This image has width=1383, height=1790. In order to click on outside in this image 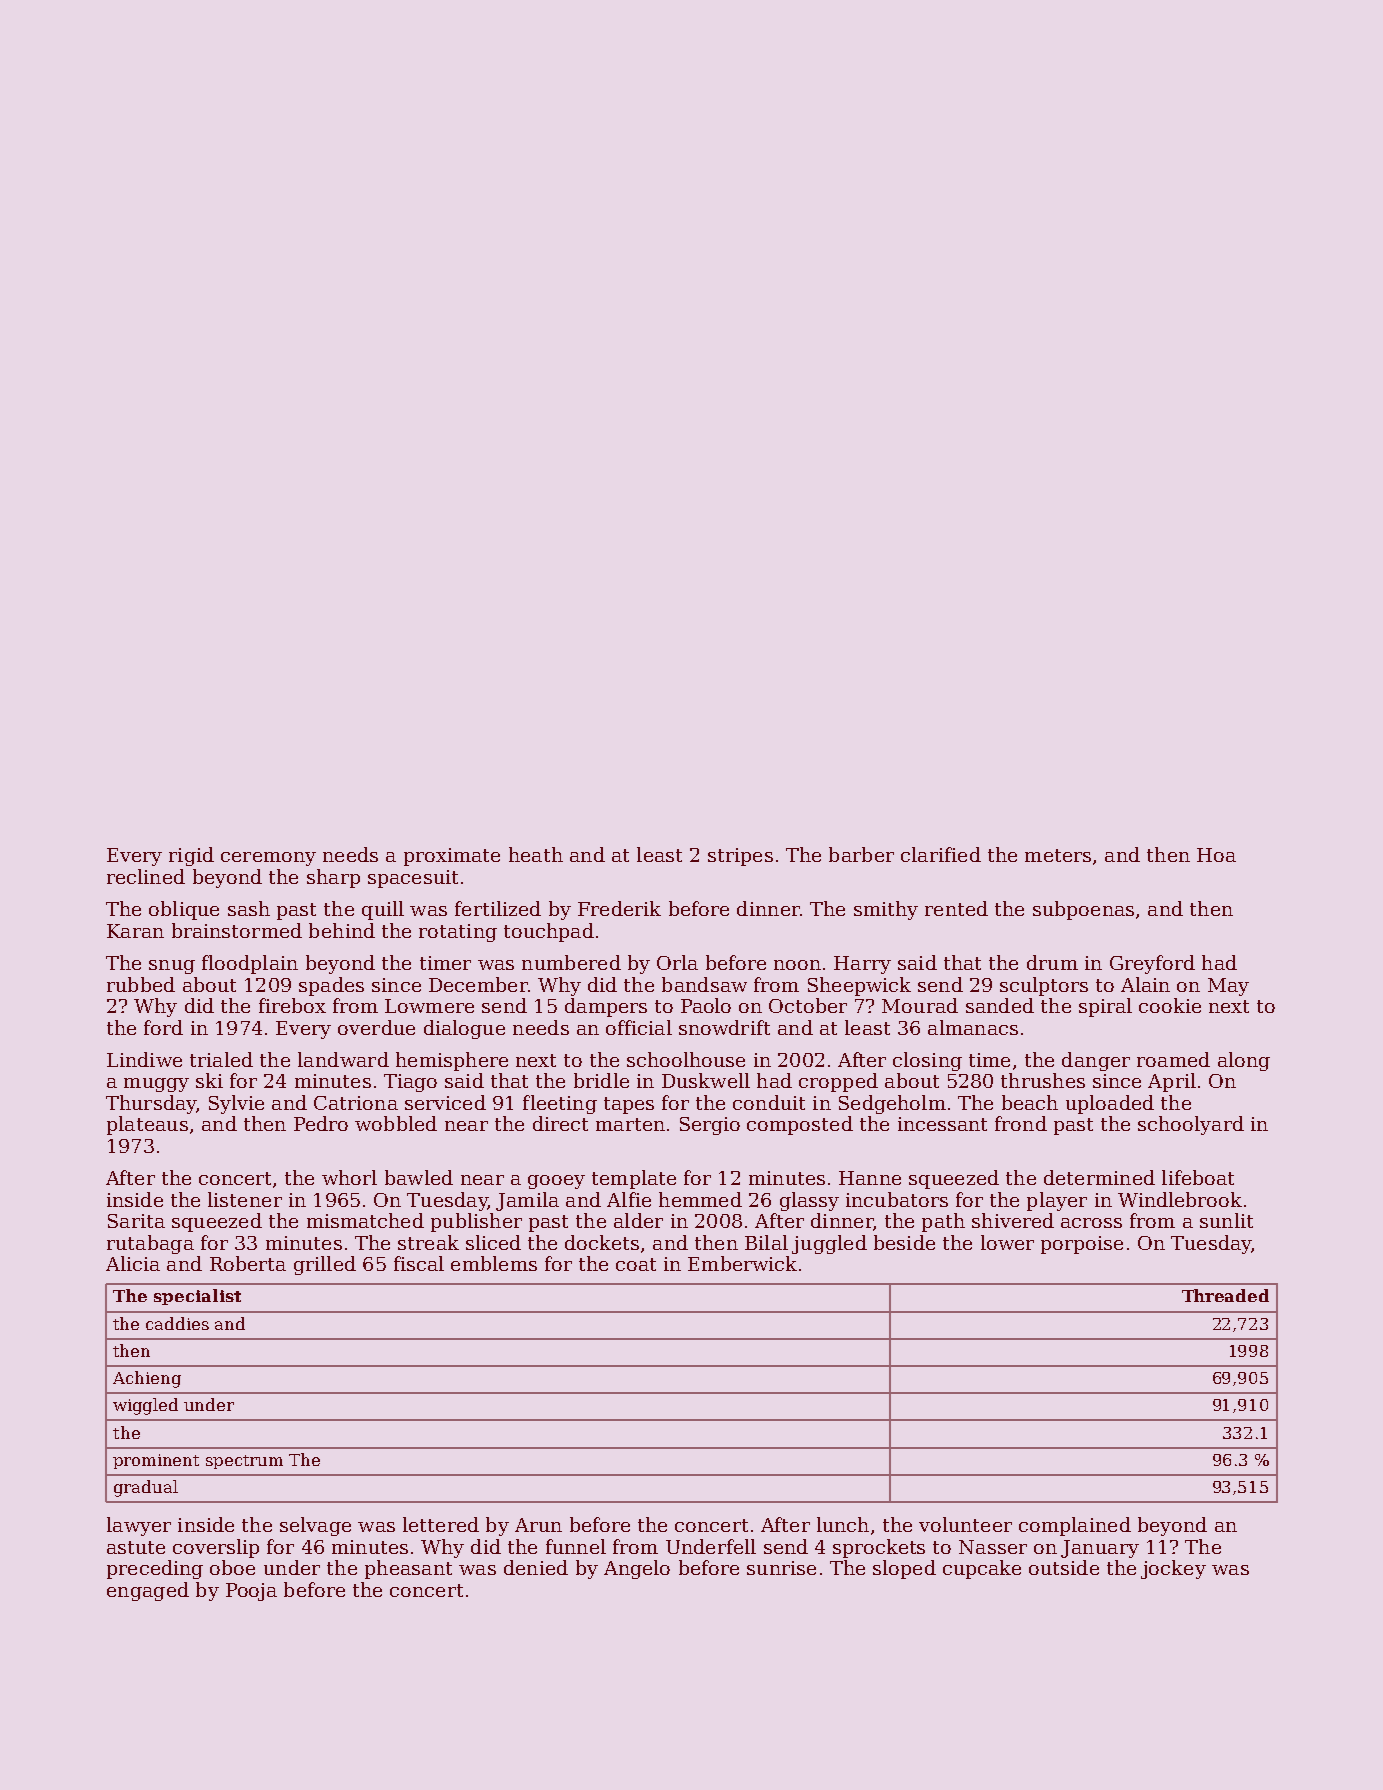, I will do `click(1064, 1567)`.
